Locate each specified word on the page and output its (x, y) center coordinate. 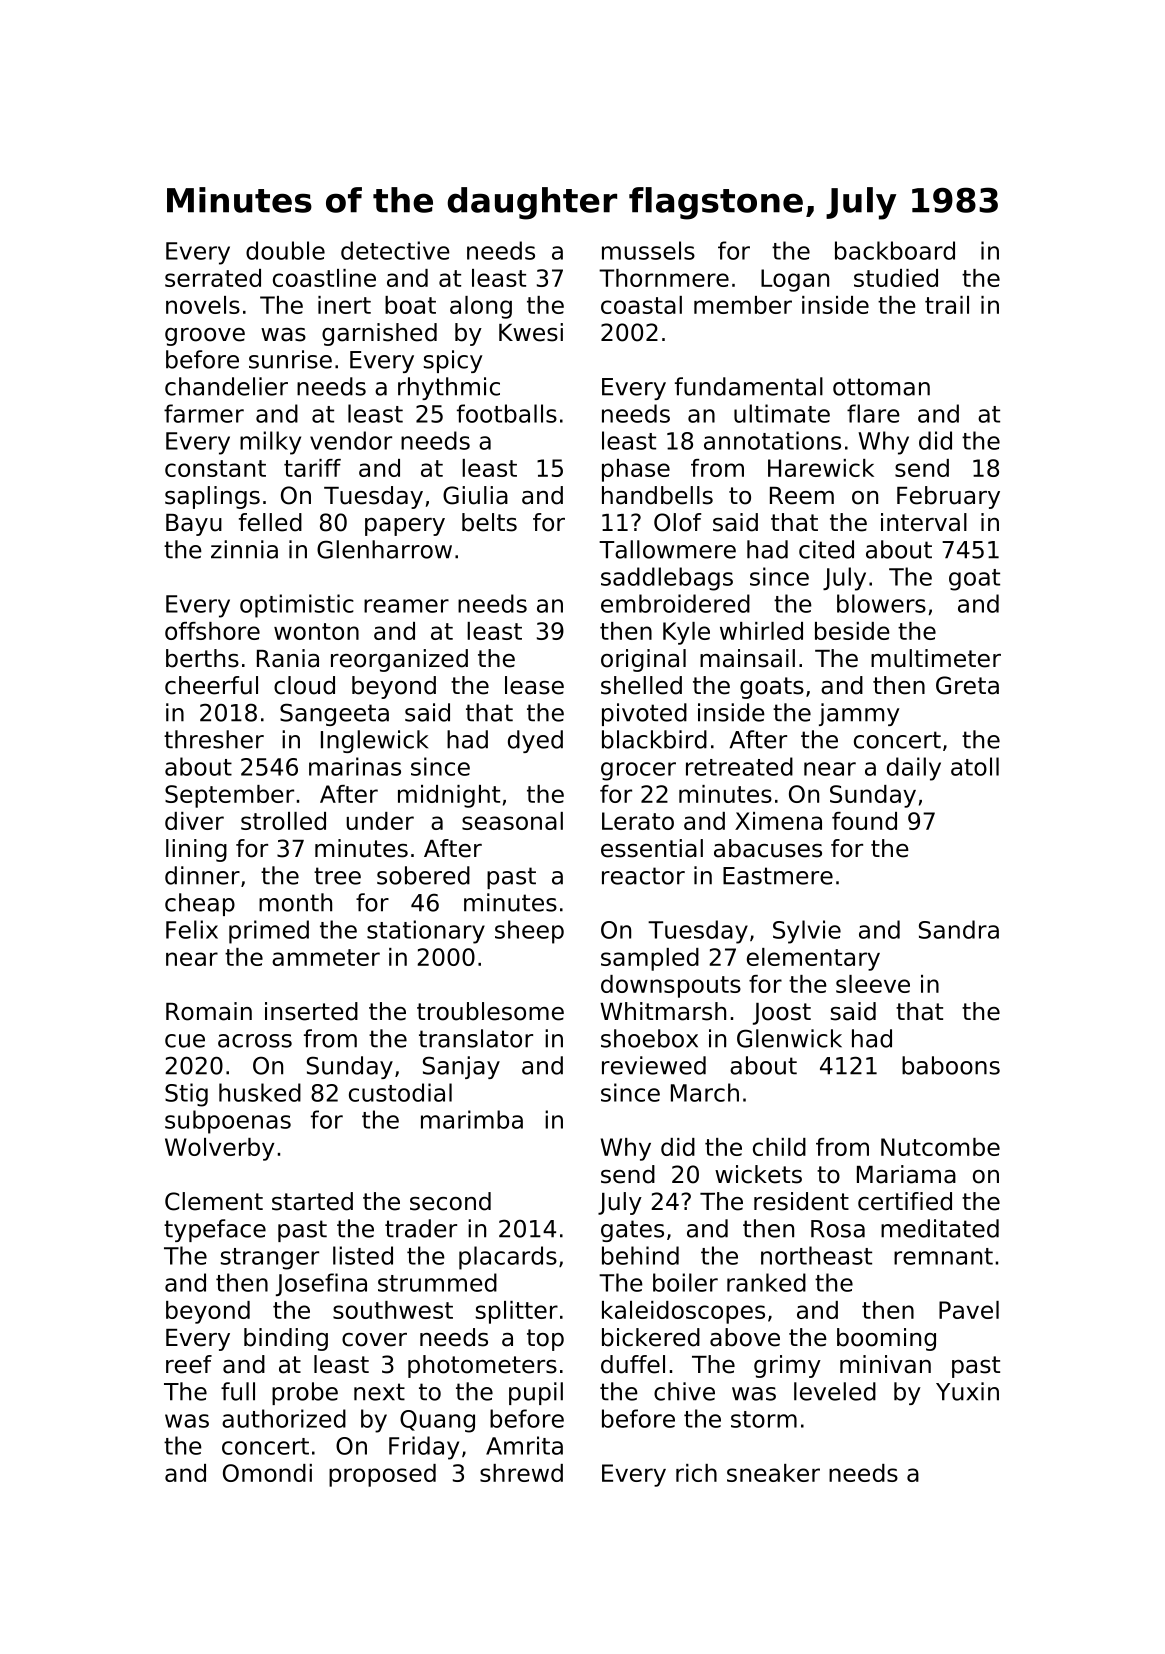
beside (852, 631)
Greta (967, 685)
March (705, 1092)
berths (202, 658)
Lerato (638, 821)
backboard (895, 250)
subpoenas (228, 1122)
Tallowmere (667, 549)
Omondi (267, 1473)
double (285, 250)
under (380, 821)
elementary (813, 959)
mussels (648, 250)
